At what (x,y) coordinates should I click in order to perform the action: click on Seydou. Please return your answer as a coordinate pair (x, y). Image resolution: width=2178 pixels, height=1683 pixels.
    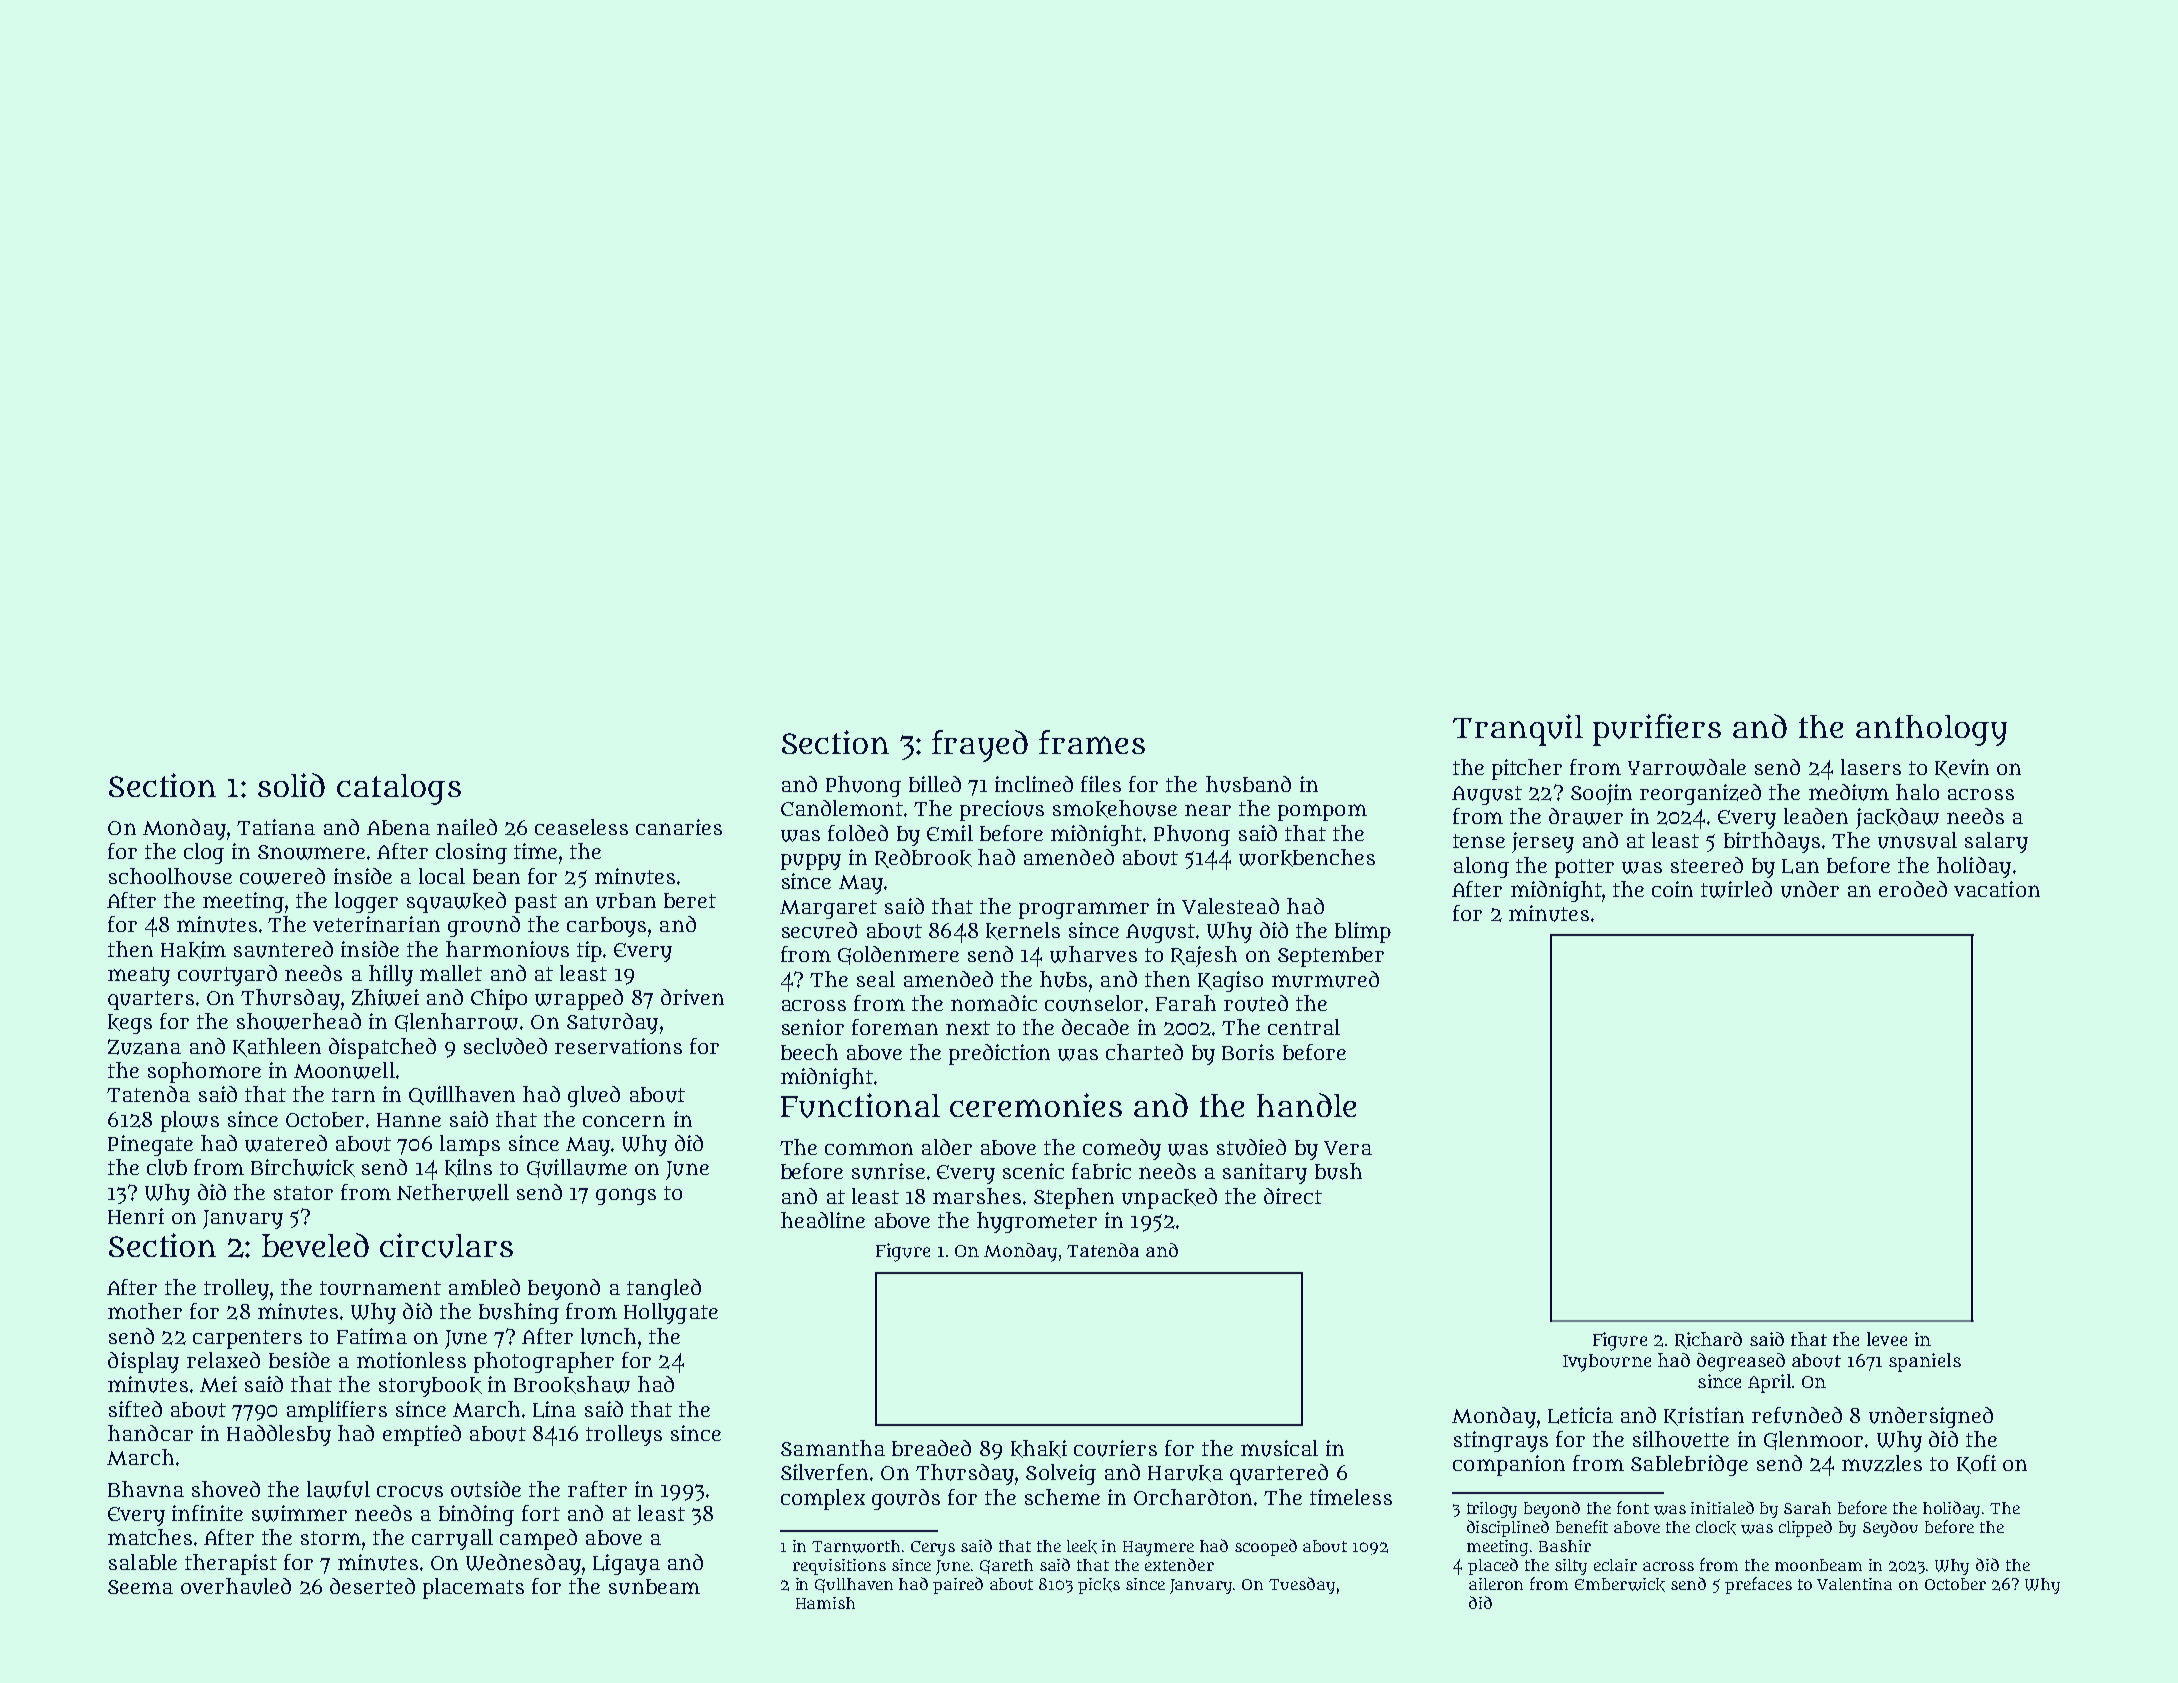
    Looking at the image, I should click on (1890, 1528).
